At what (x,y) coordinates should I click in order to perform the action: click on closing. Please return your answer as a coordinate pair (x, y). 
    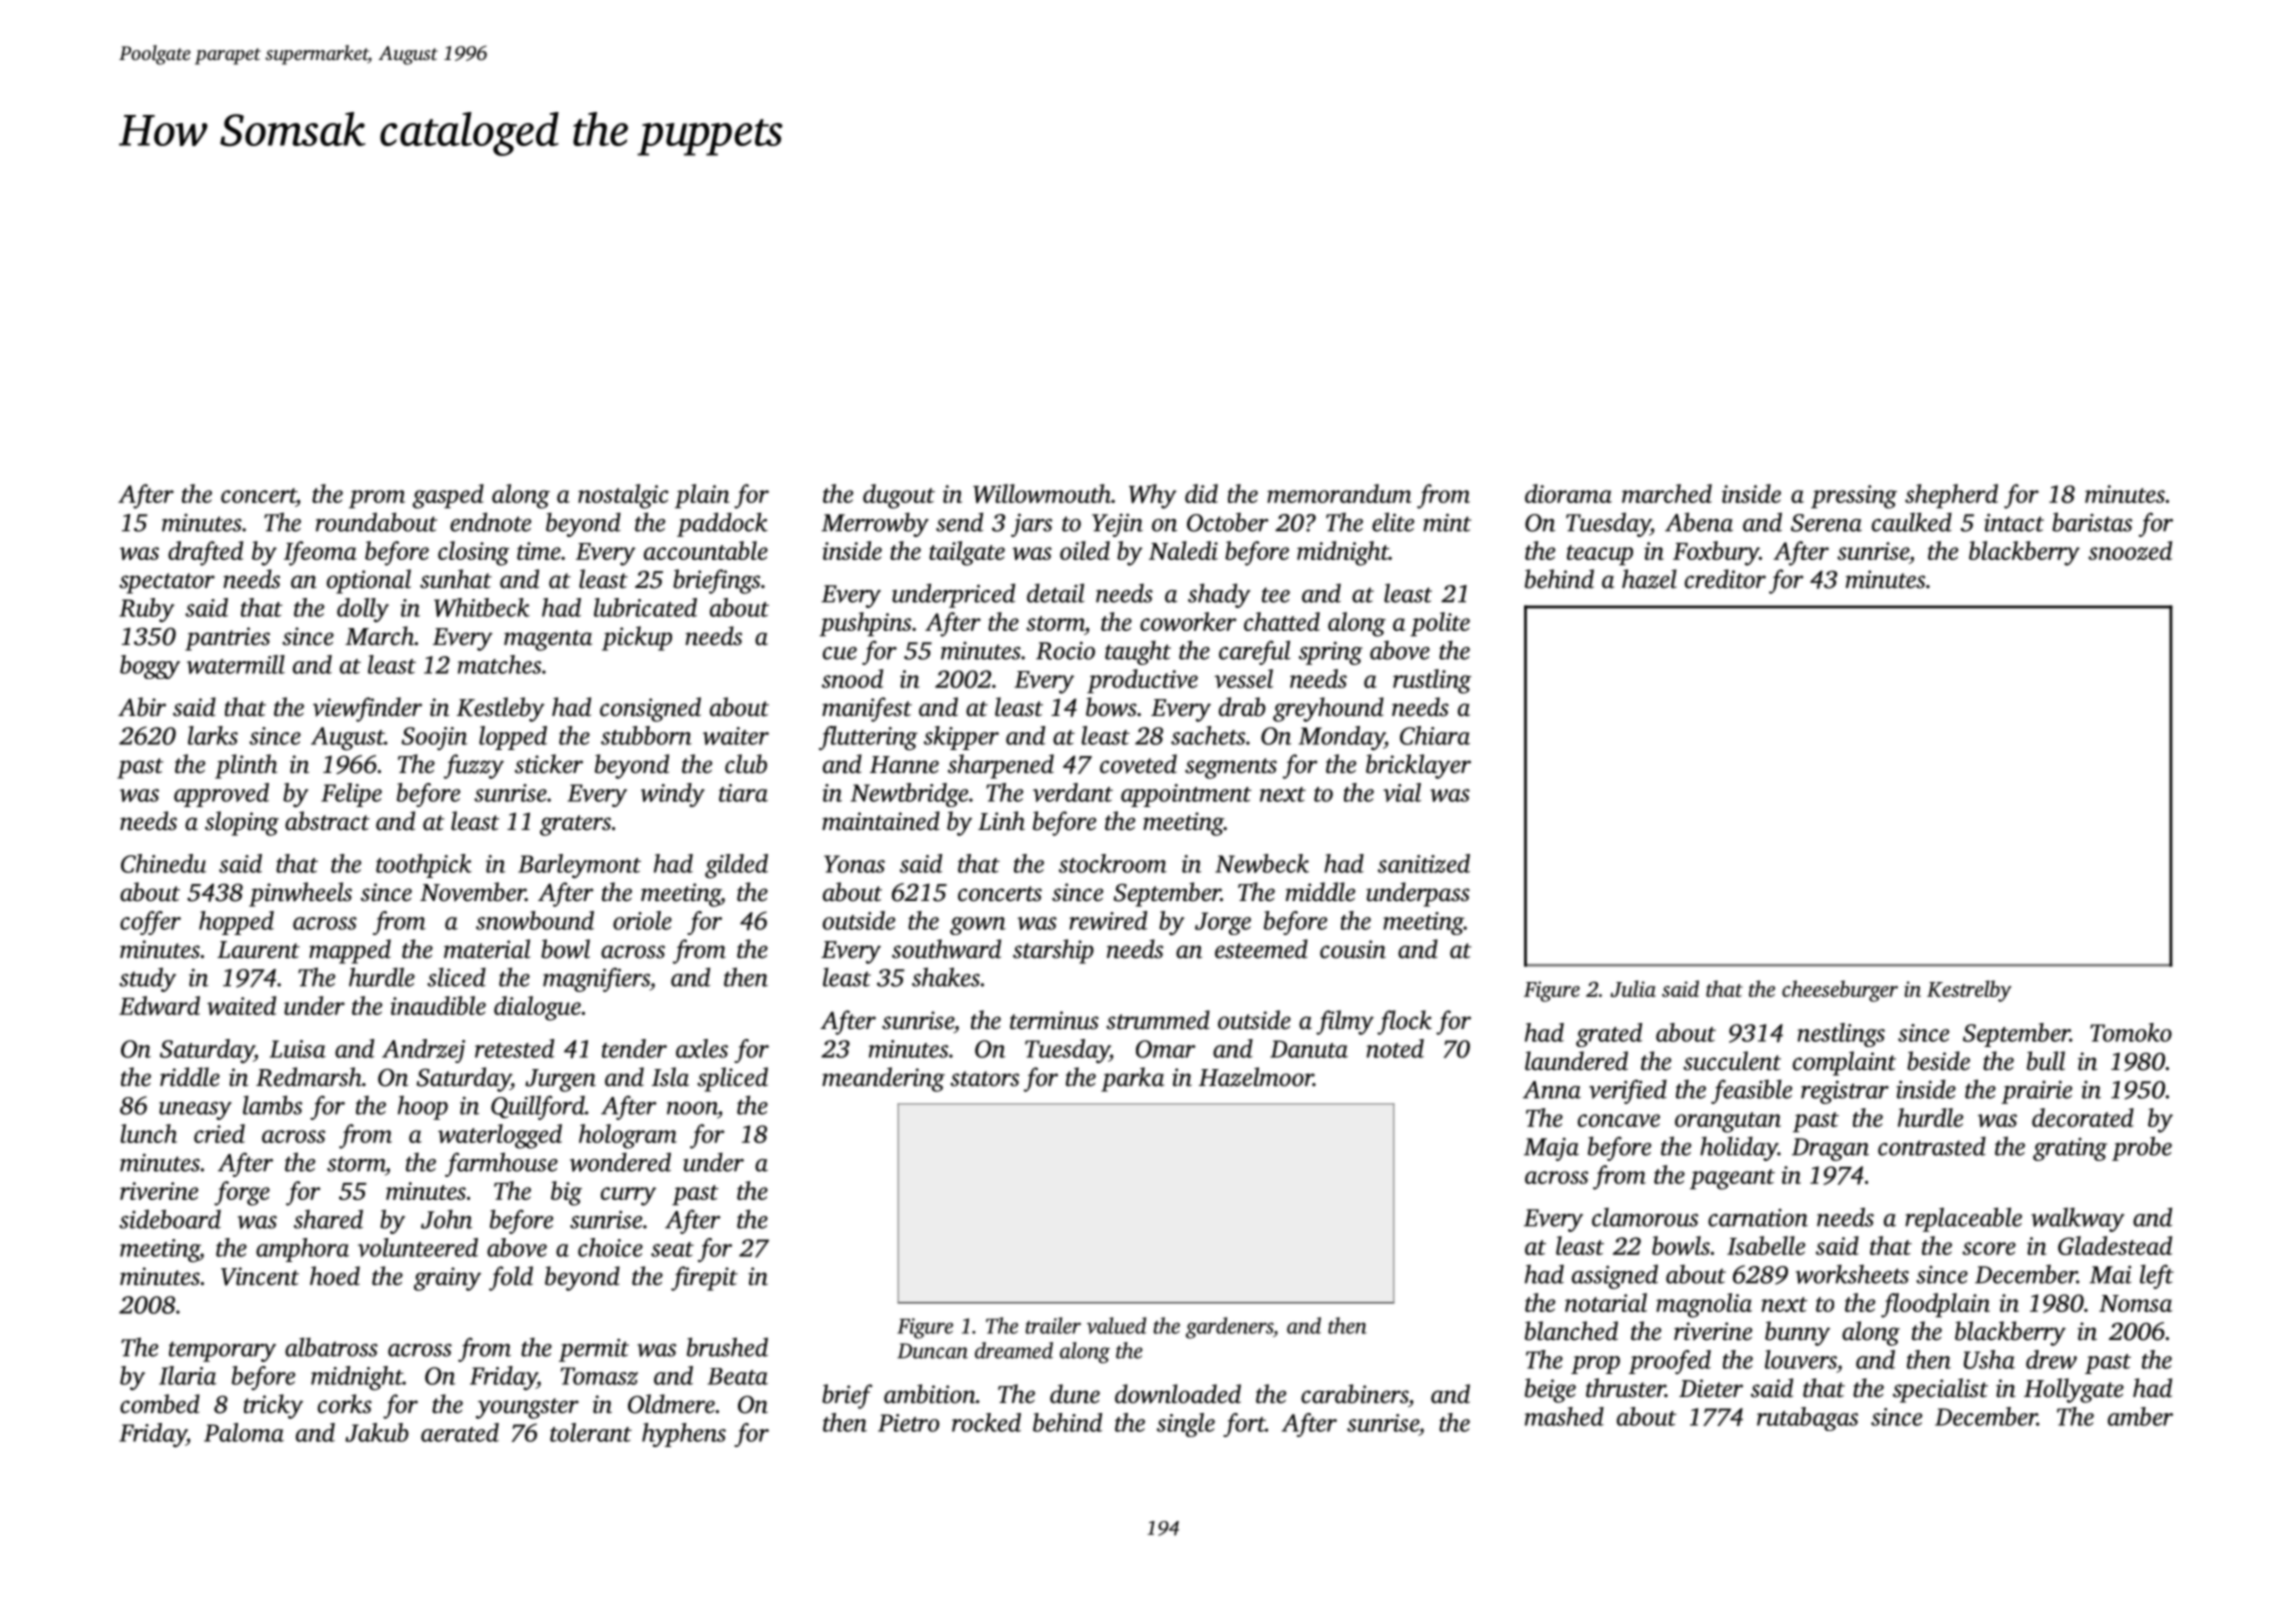
    Looking at the image, I should click on (473, 553).
